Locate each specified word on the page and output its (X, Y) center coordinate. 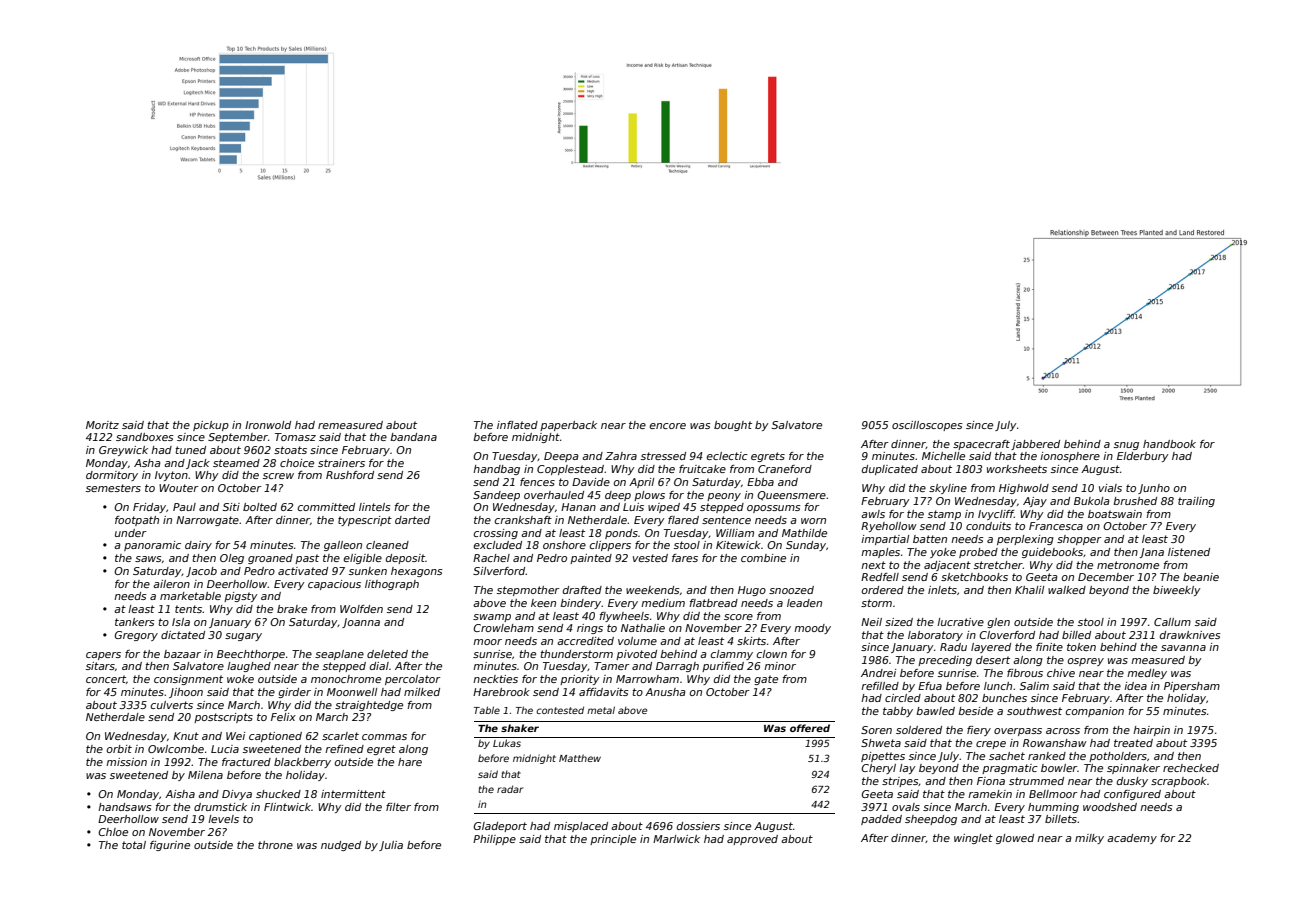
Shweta (881, 743)
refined (344, 749)
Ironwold (268, 425)
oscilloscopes (927, 426)
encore (668, 426)
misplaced (581, 827)
